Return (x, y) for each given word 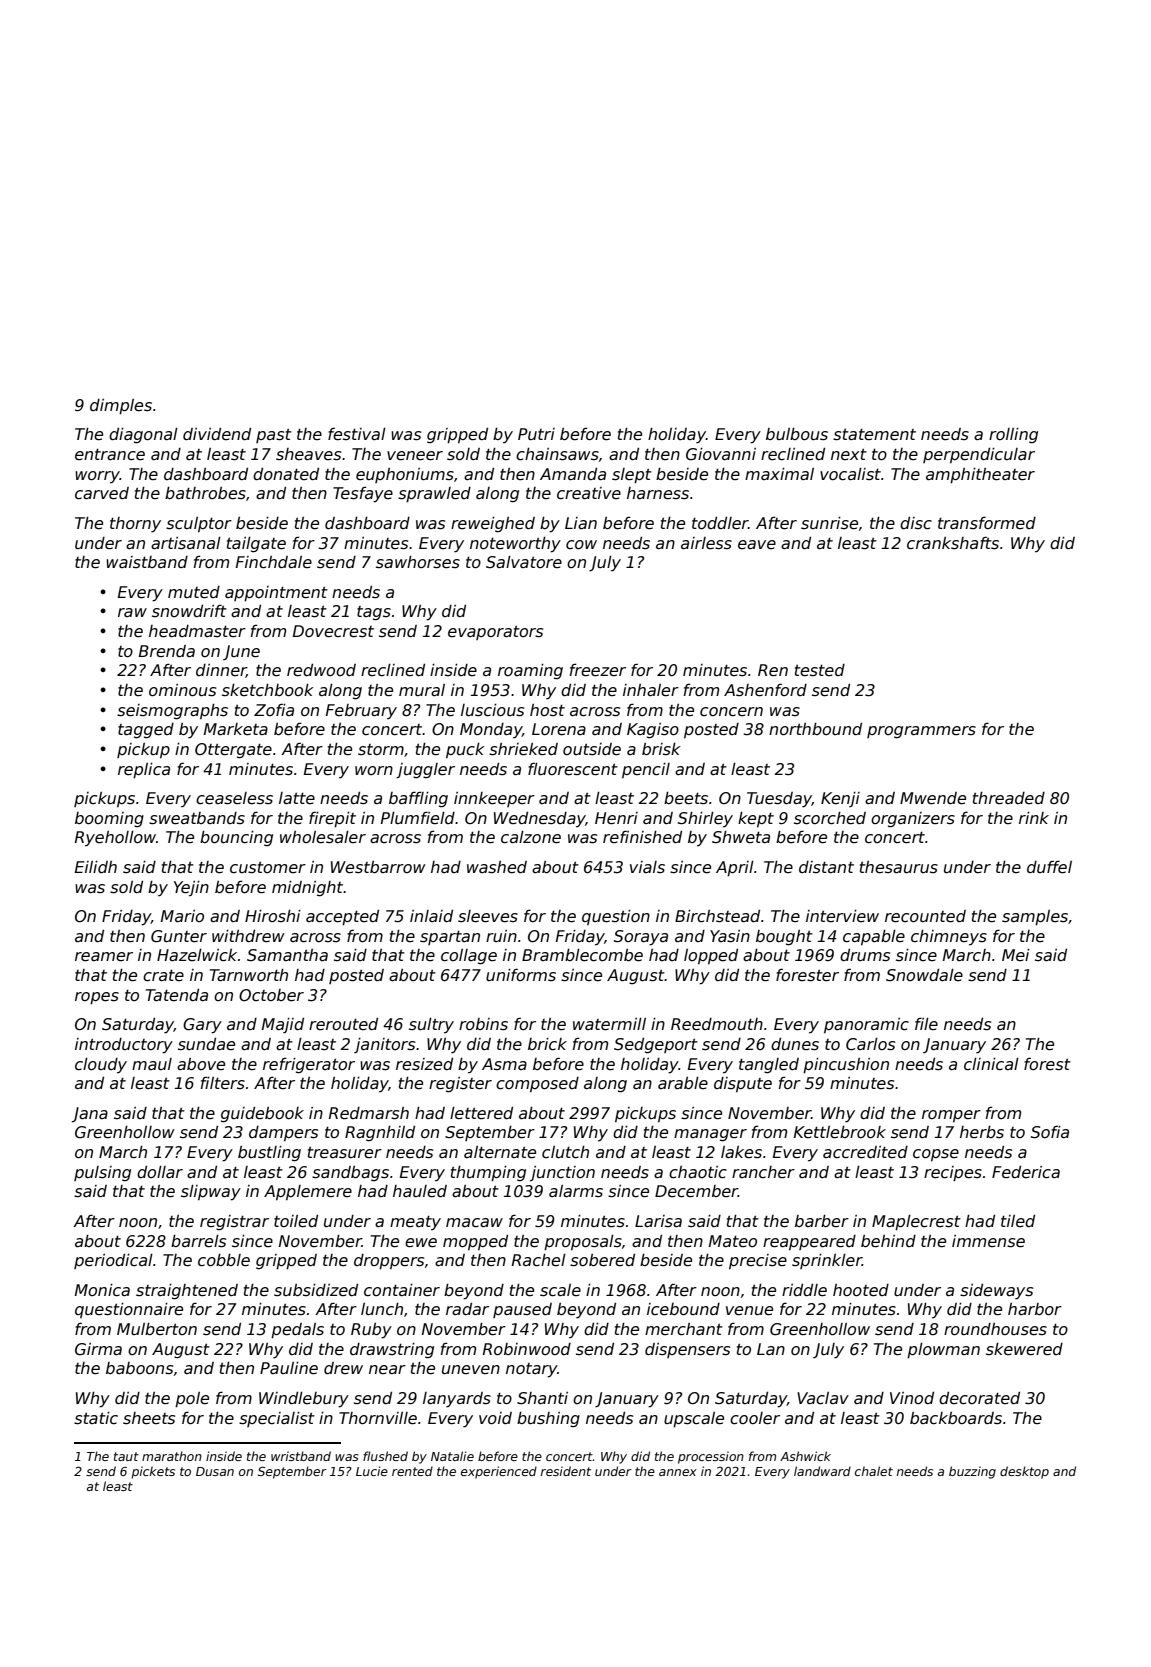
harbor (1035, 1309)
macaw (474, 1223)
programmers (921, 732)
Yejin (191, 888)
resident (566, 1471)
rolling (1013, 436)
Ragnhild (380, 1134)
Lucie (372, 1471)
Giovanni (721, 454)
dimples (121, 407)
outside (592, 749)
